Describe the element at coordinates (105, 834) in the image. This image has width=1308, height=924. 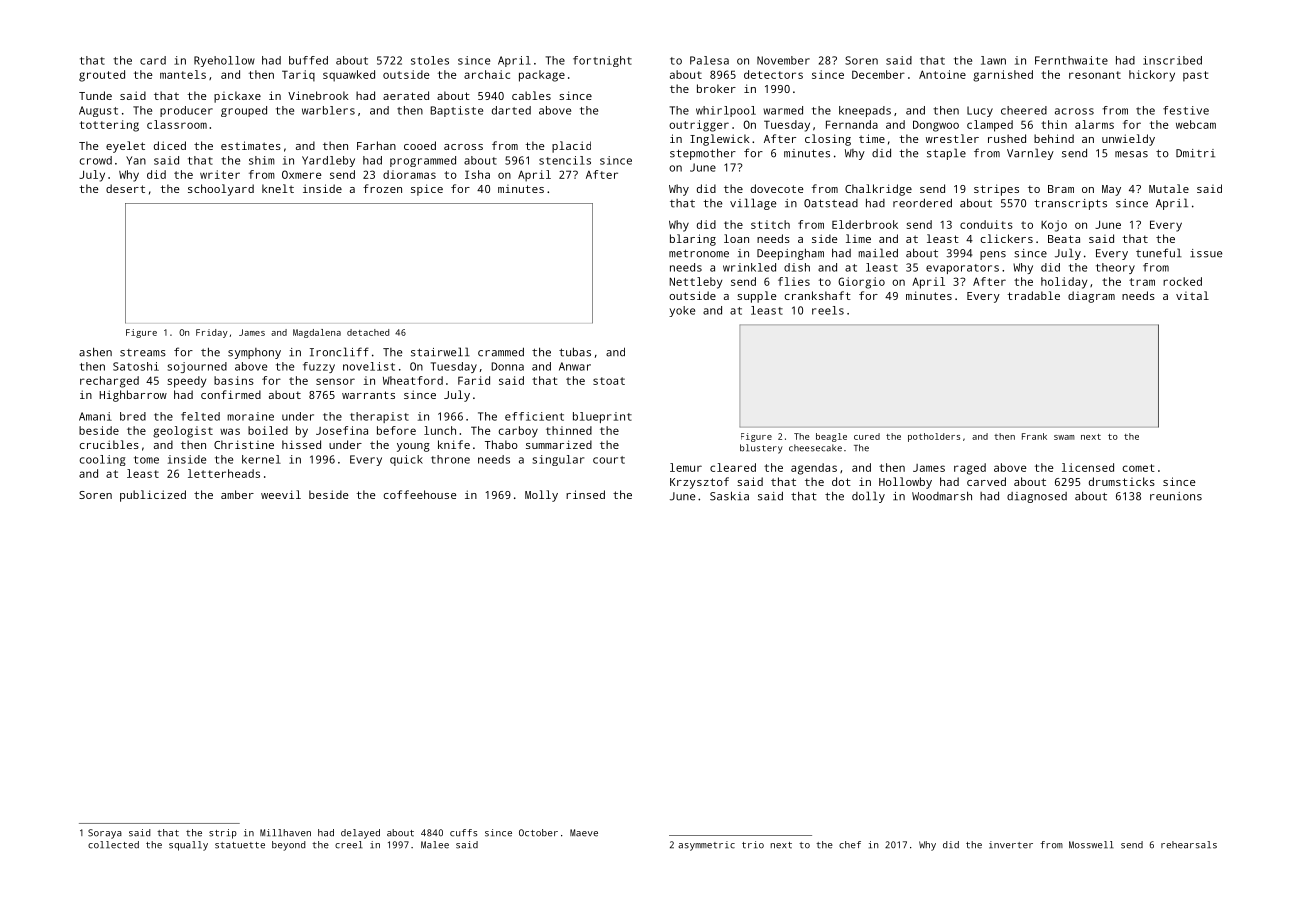
I see `Soraya` at that location.
